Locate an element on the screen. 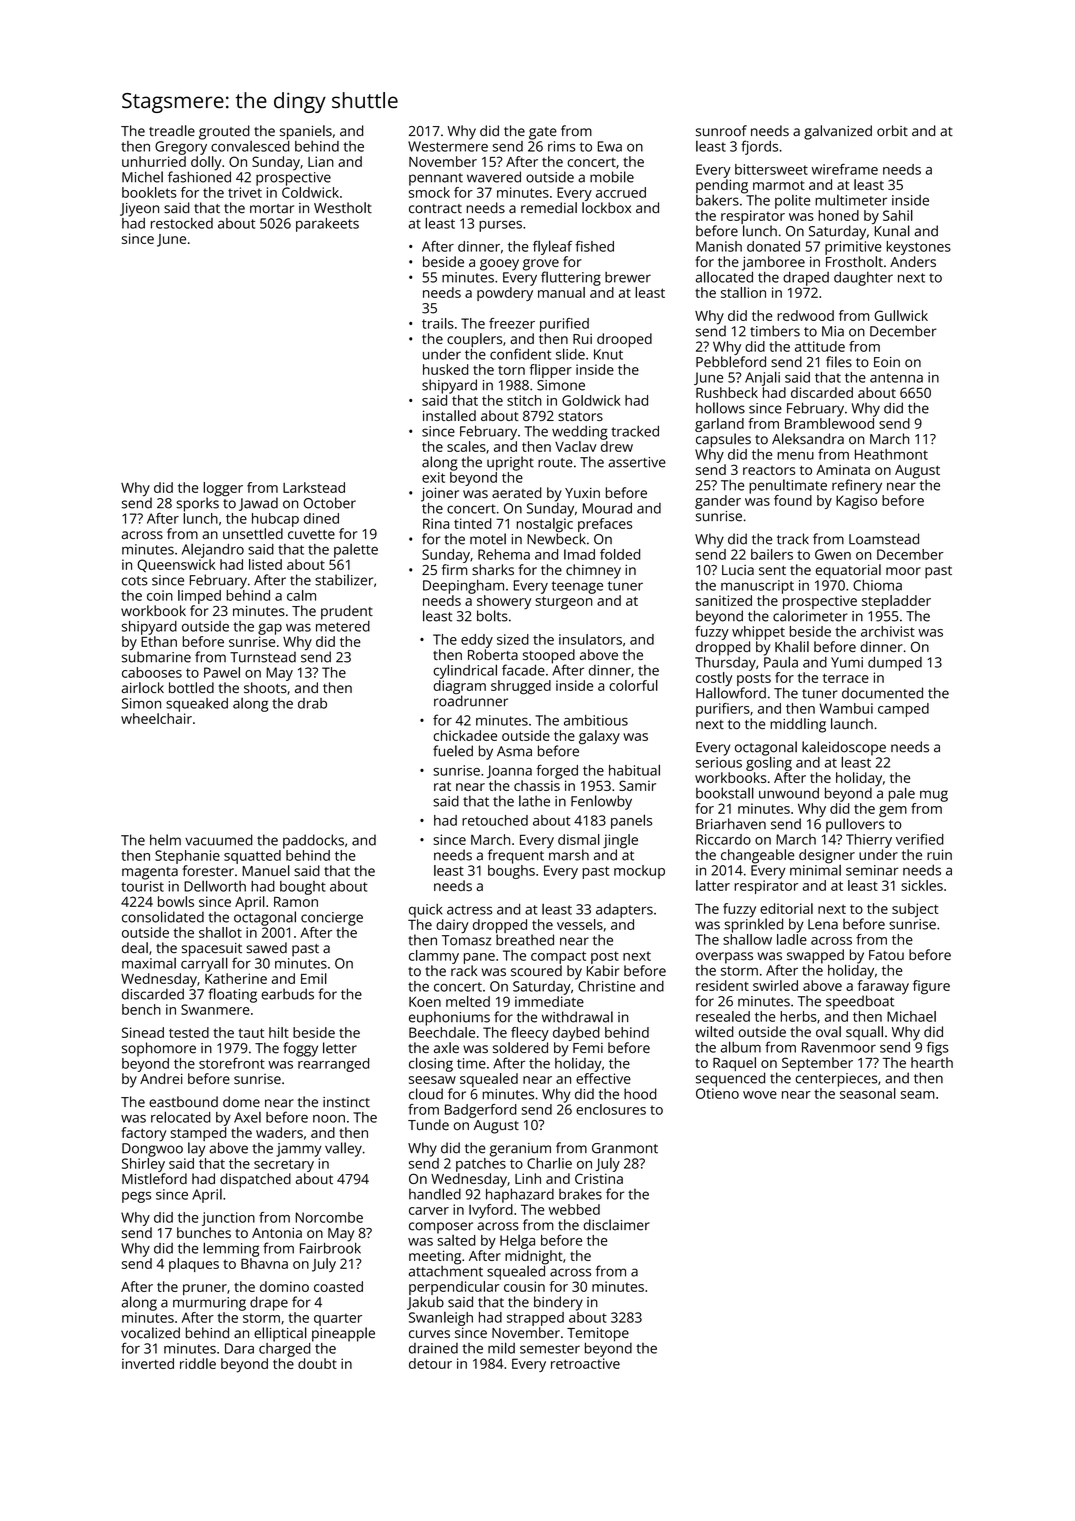 The width and height of the screenshot is (1075, 1521). Gregory is located at coordinates (181, 148).
